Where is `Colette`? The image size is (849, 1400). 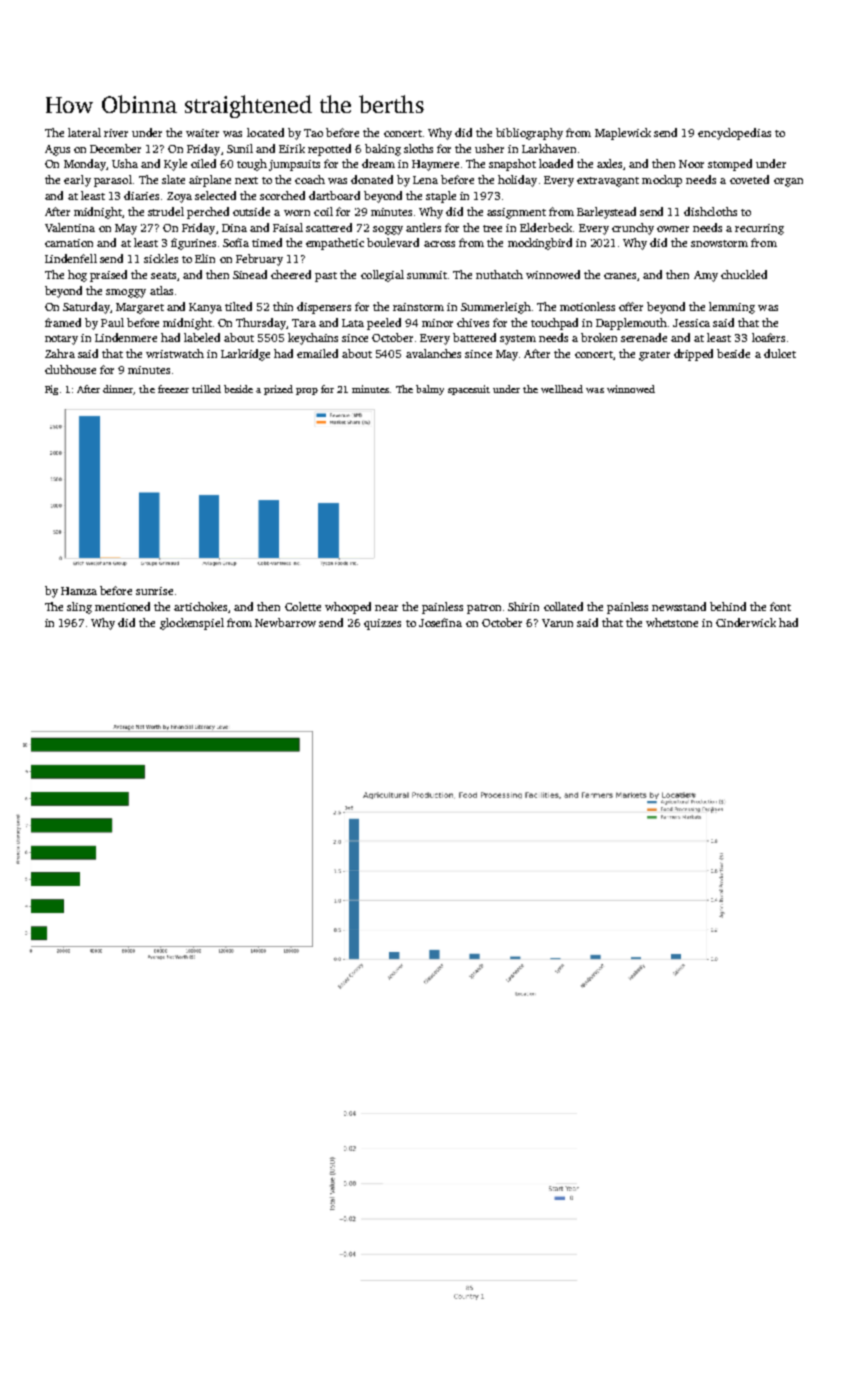
Colette is located at coordinates (303, 606).
